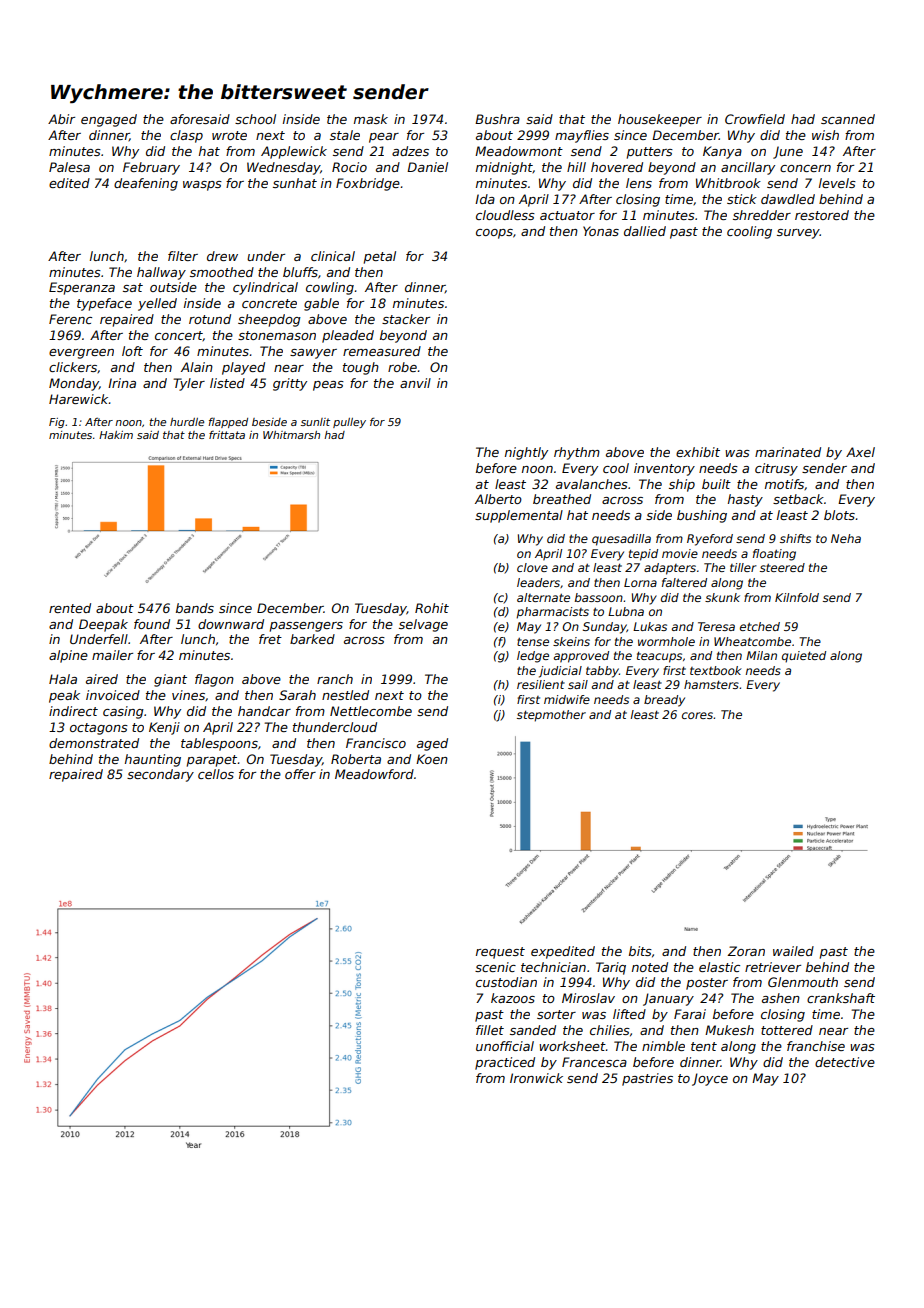  Describe the element at coordinates (845, 1062) in the page. I see `detective` at that location.
